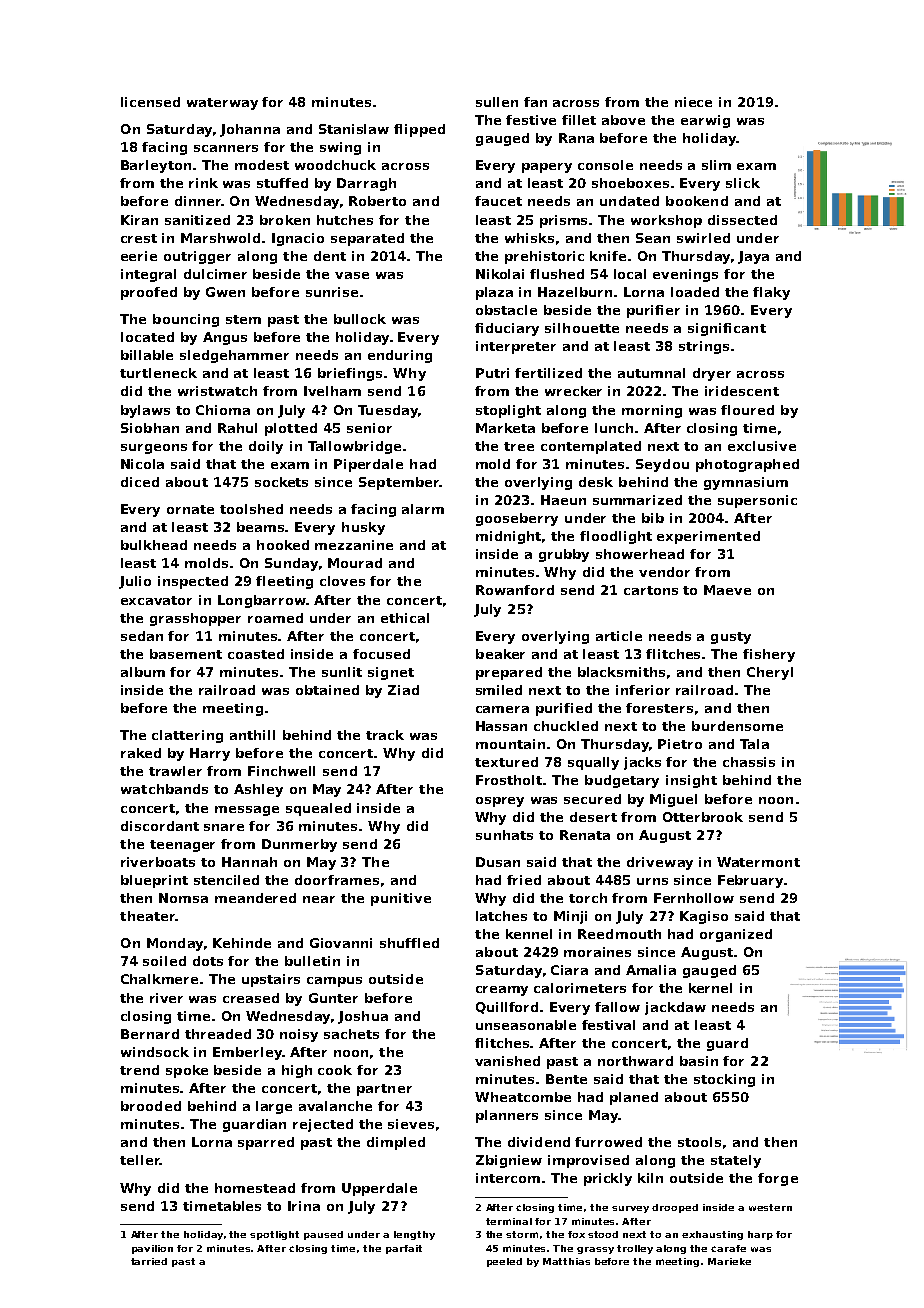  I want to click on waterway, so click(222, 104).
